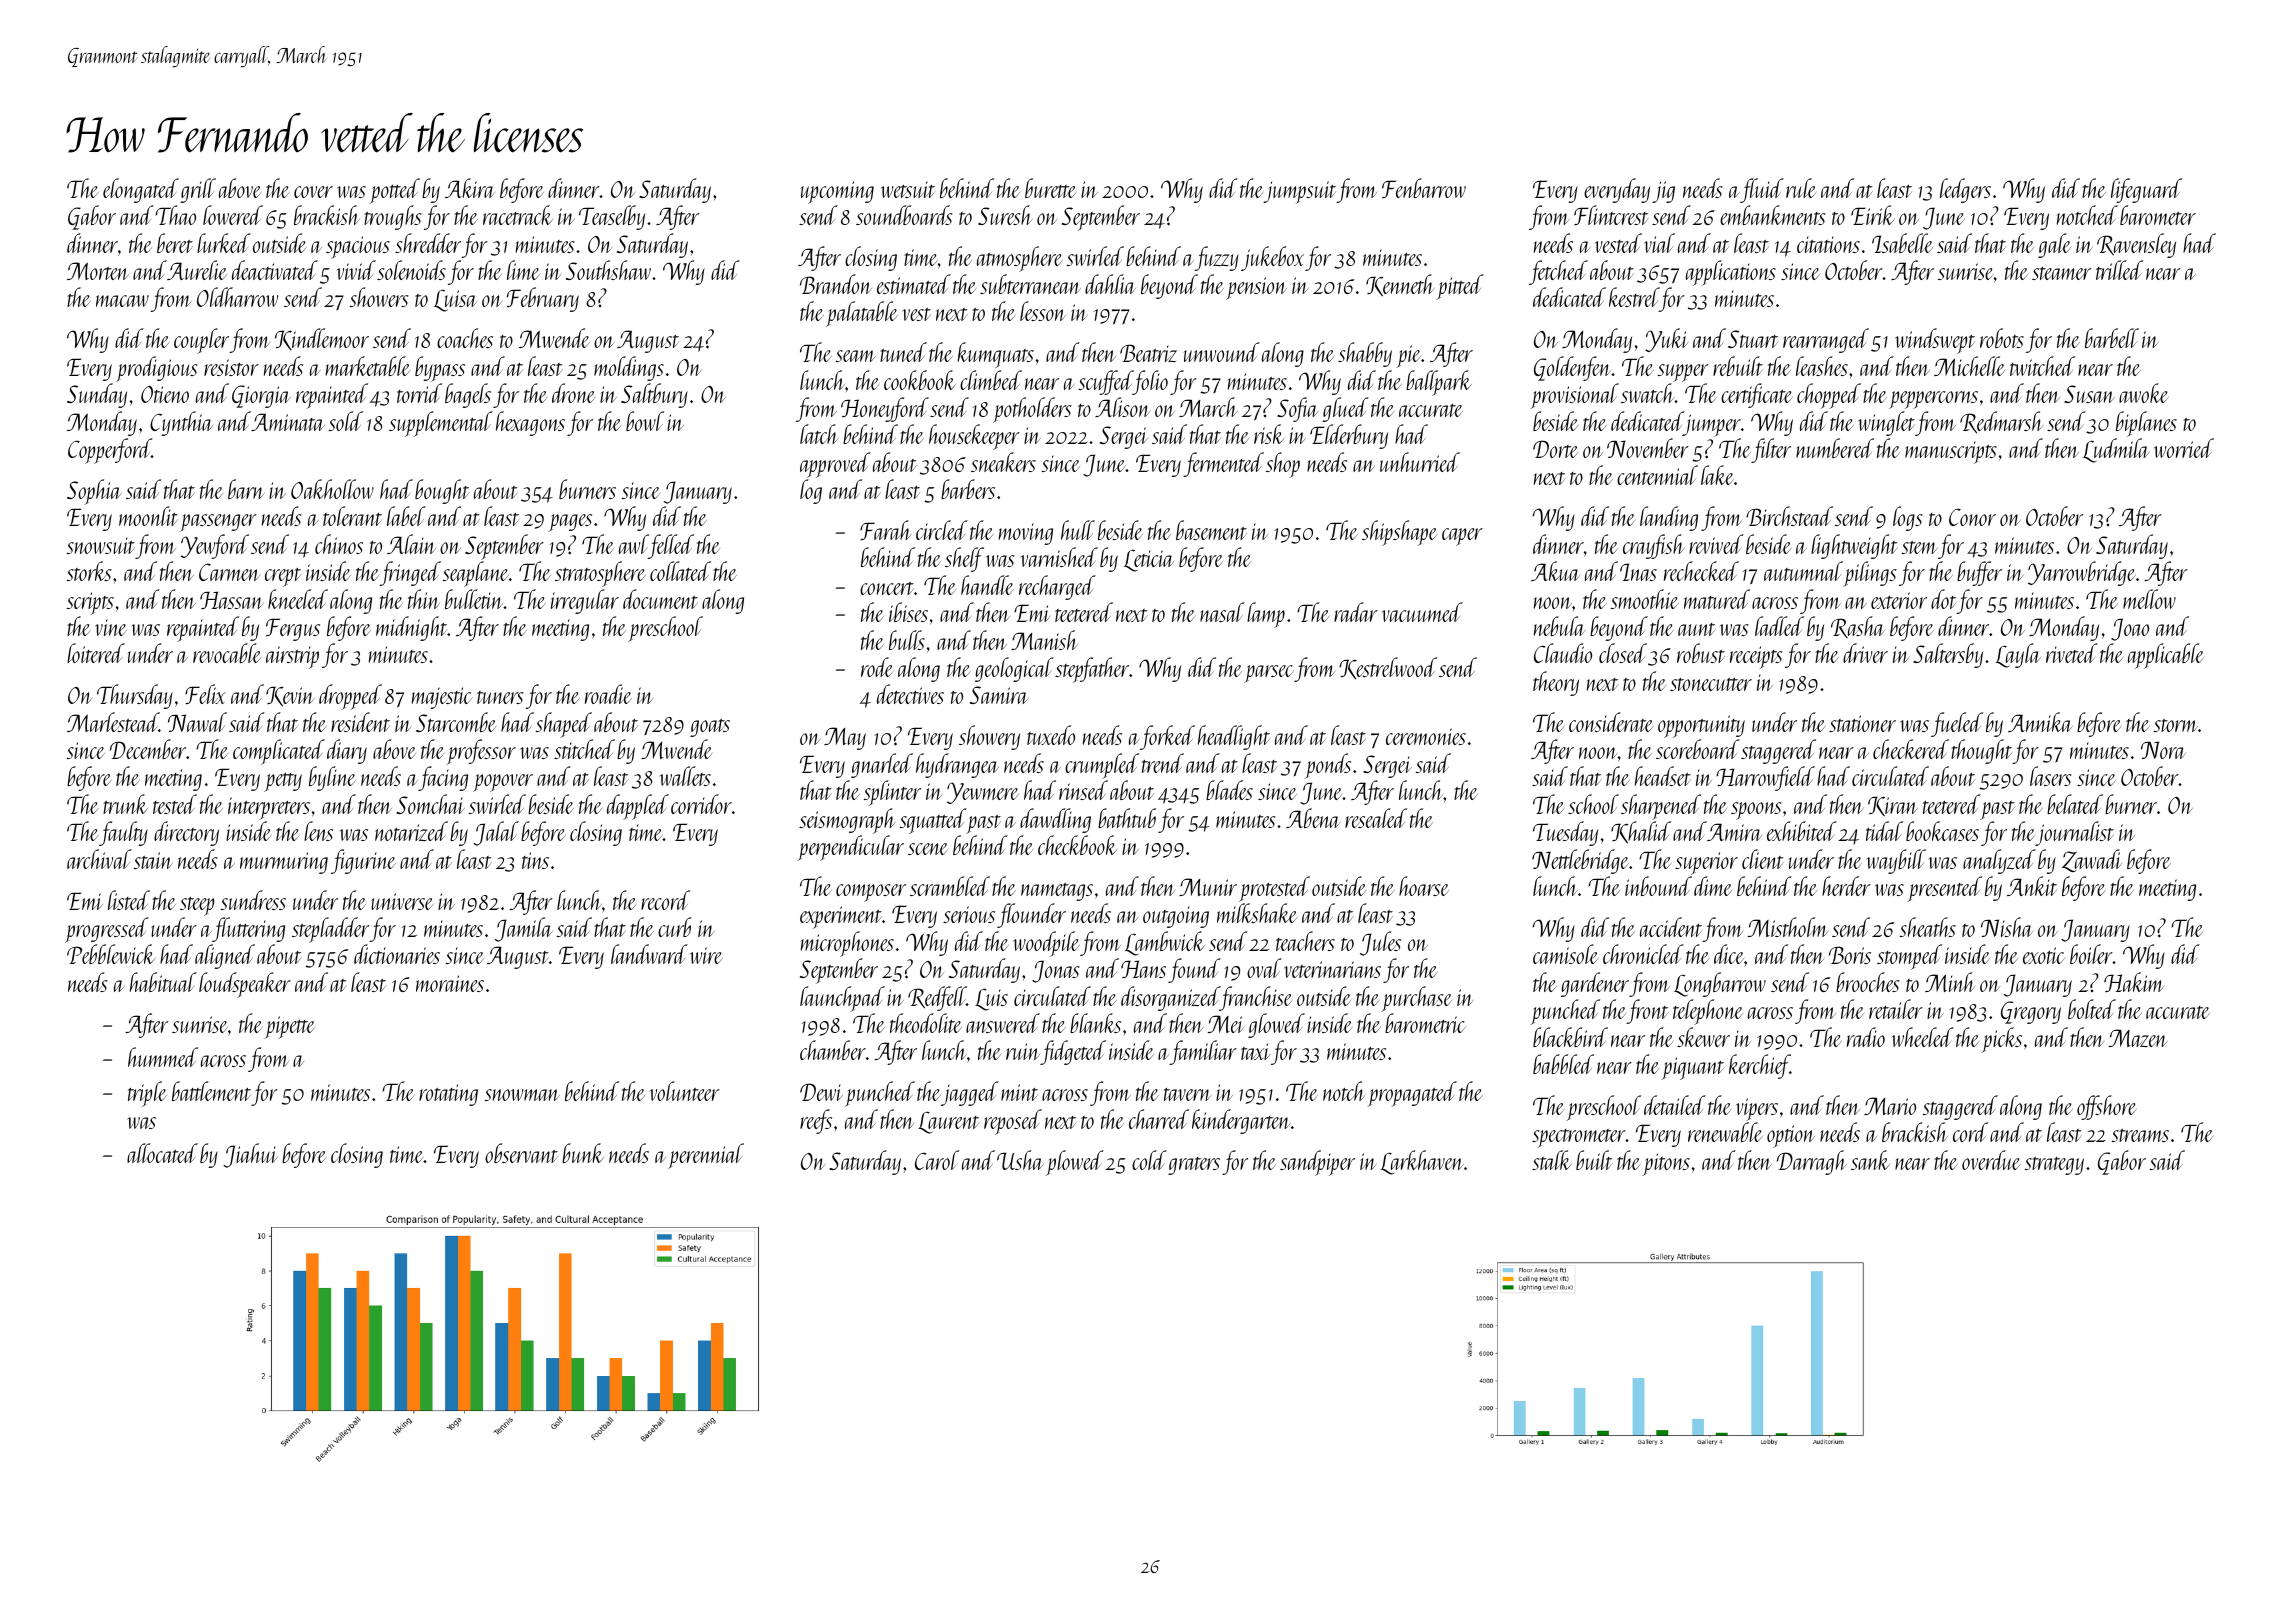 The image size is (2282, 1614). What do you see at coordinates (1439, 383) in the page?
I see `ballpark` at bounding box center [1439, 383].
